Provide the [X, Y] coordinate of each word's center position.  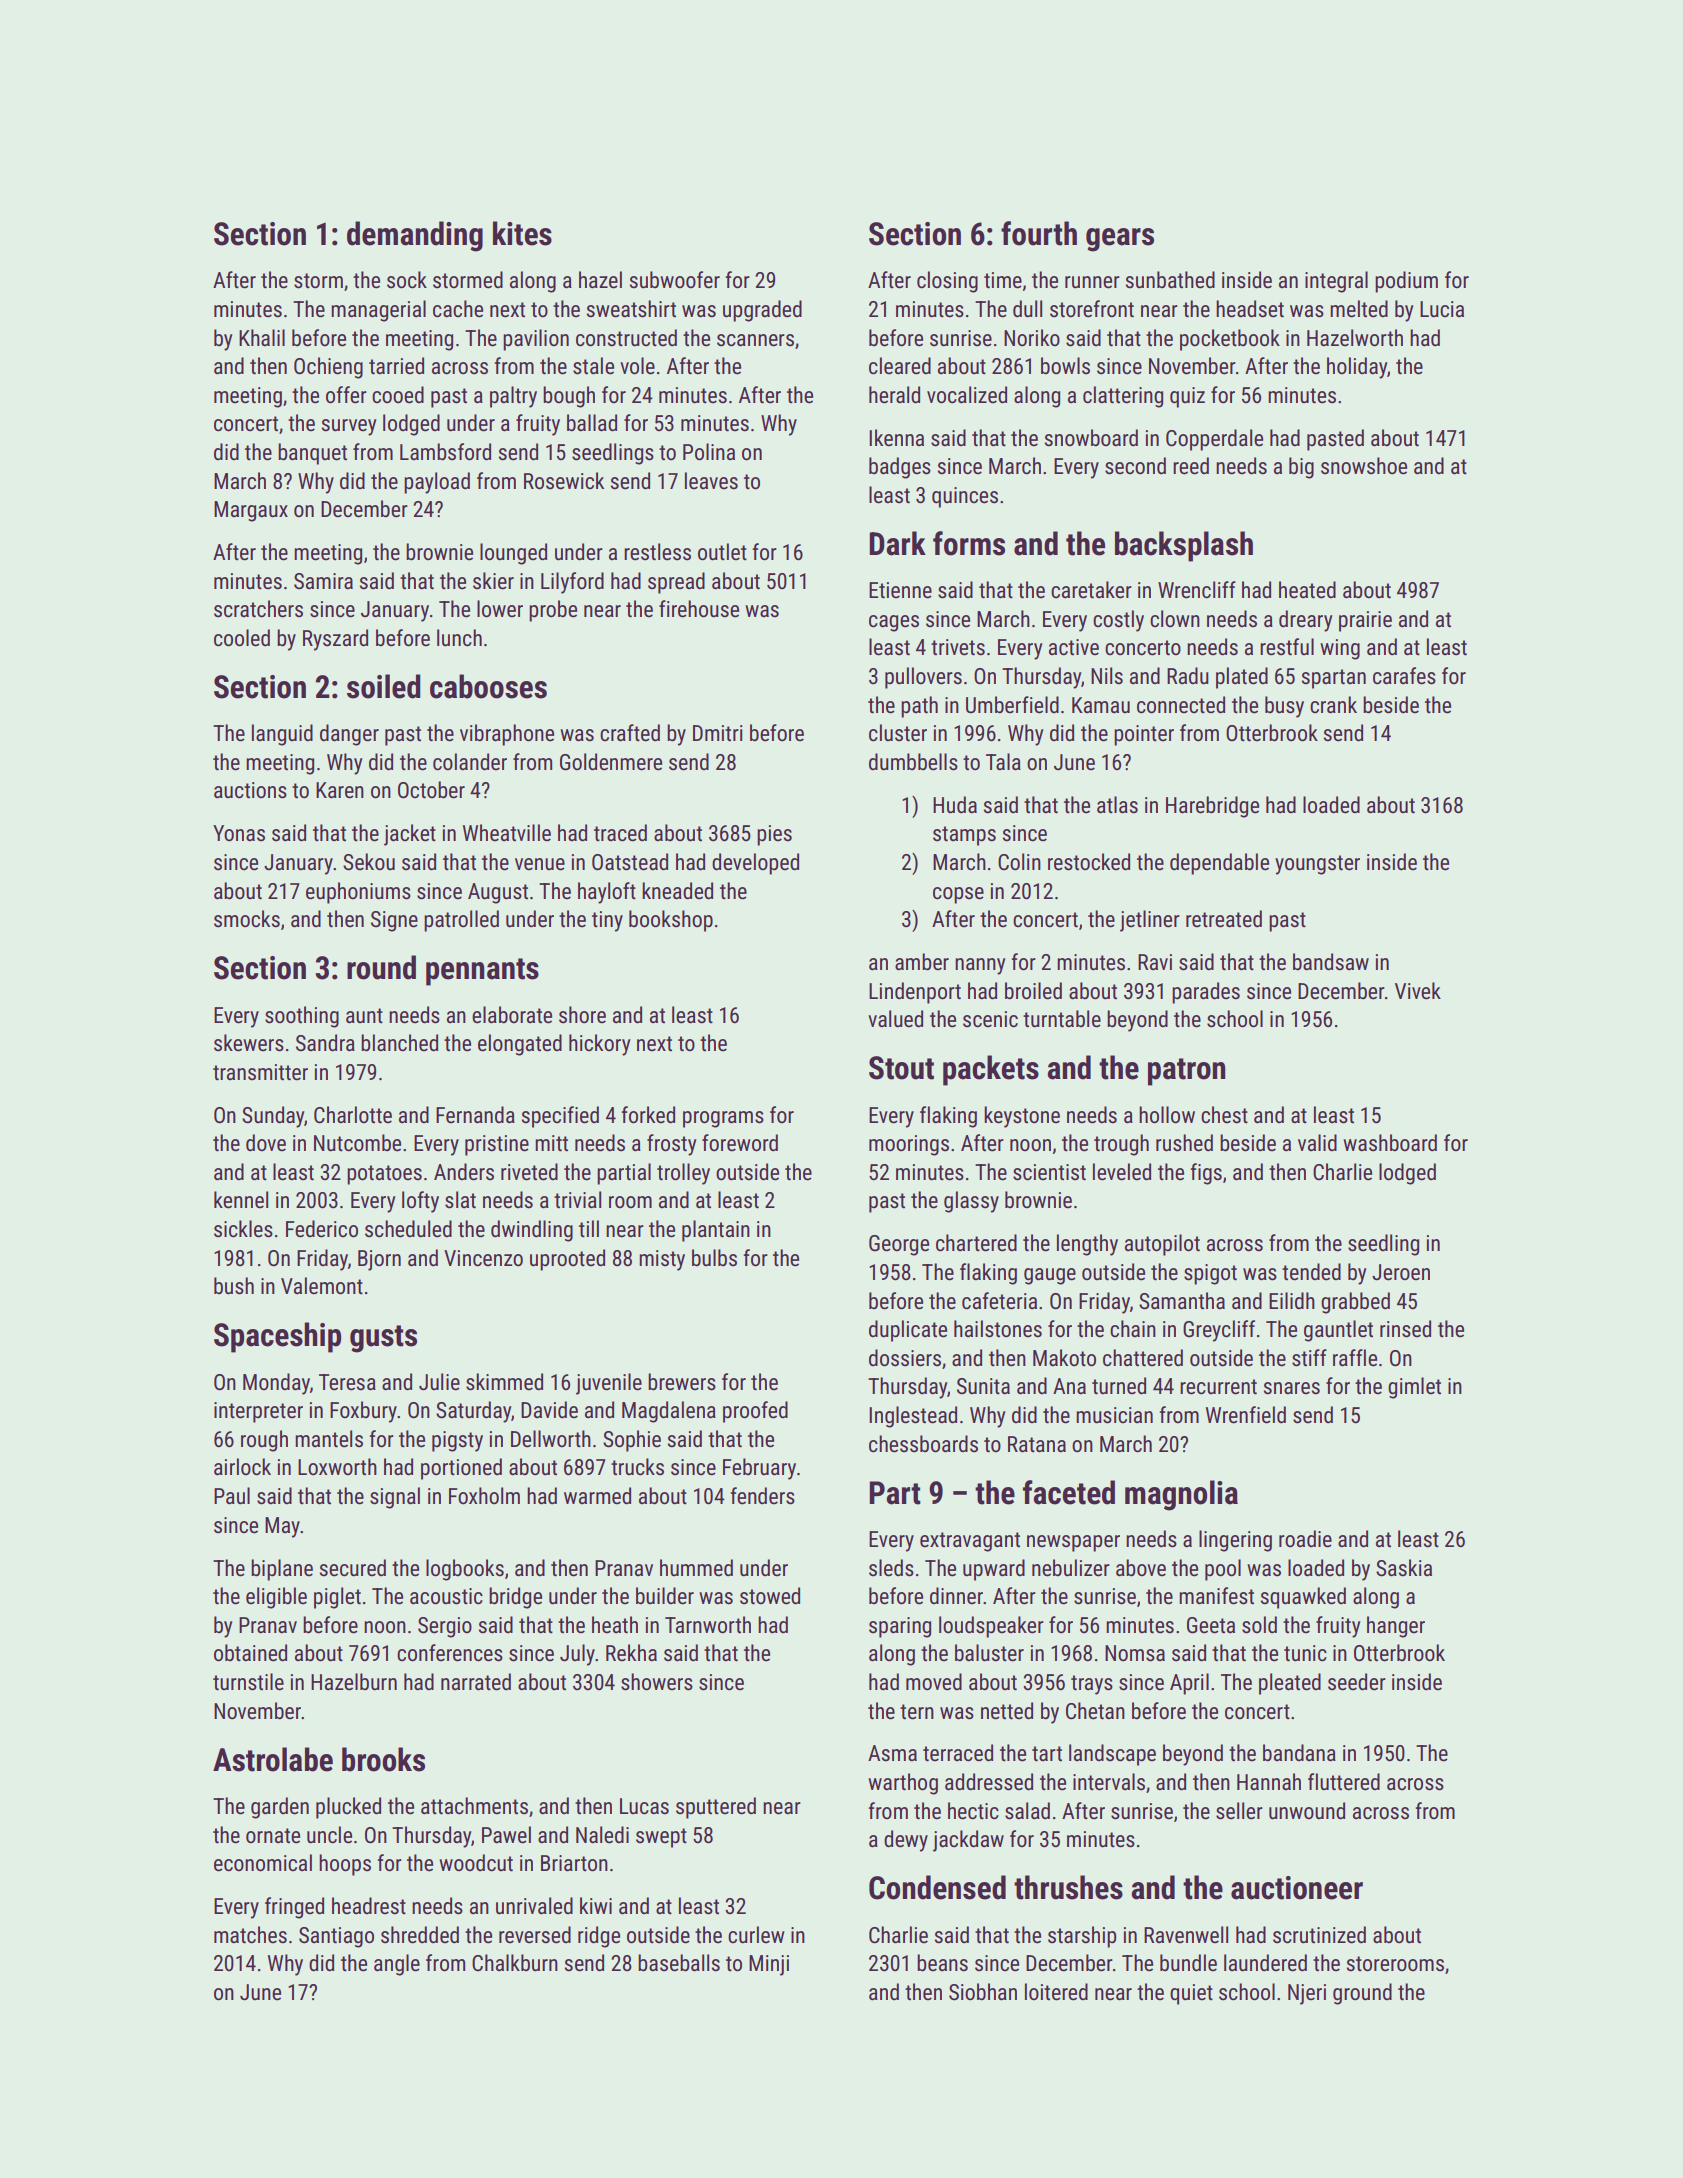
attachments [474, 1806]
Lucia [1442, 309]
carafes [1404, 676]
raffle [1355, 1358]
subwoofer [675, 280]
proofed [755, 1412]
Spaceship [277, 1337]
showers [657, 1682]
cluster [898, 733]
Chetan [1095, 1711]
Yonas [239, 833]
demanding [415, 236]
